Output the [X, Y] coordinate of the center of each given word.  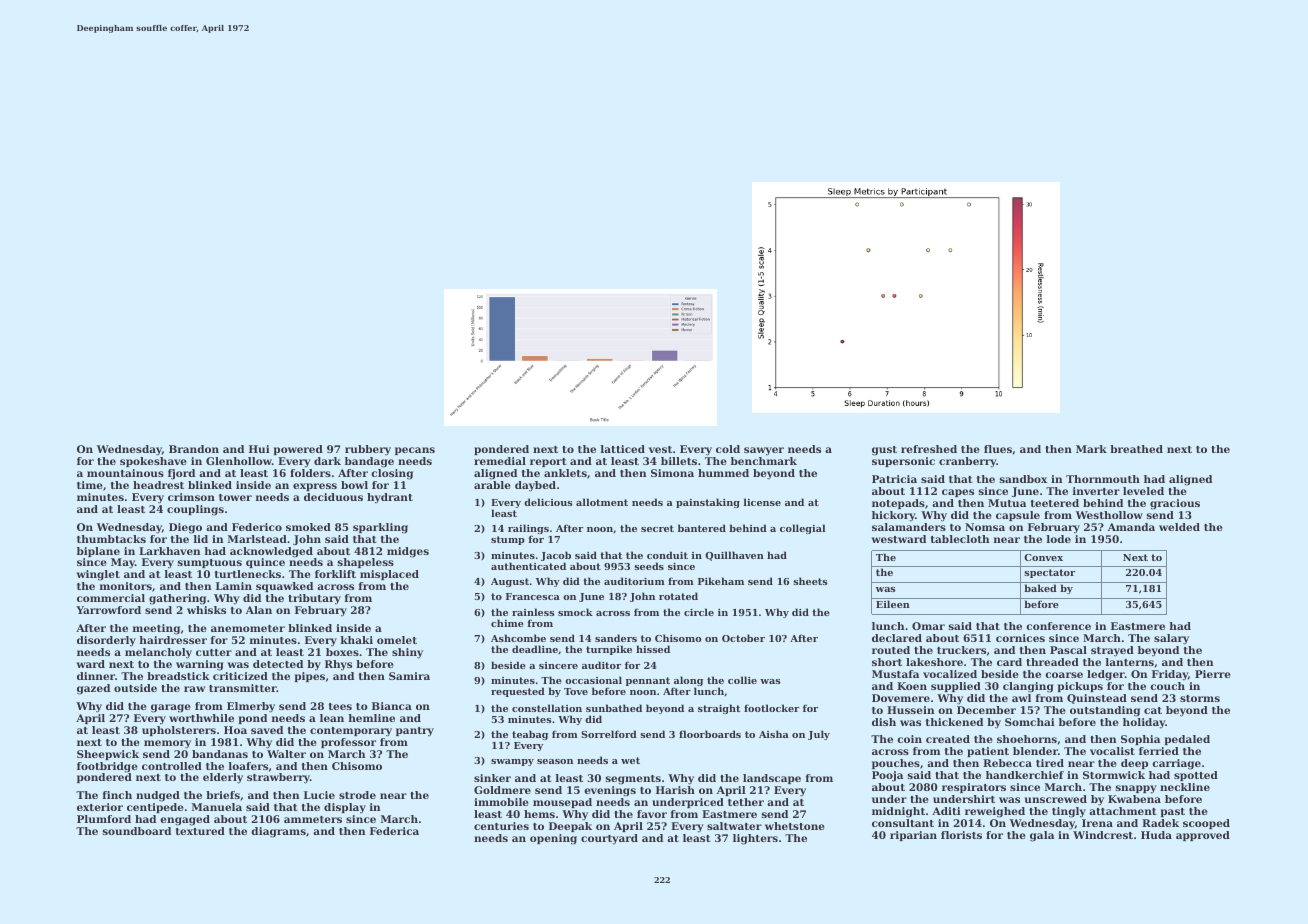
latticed [623, 449]
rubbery [368, 450]
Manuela [217, 807]
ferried [1159, 751]
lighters [755, 839]
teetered [1055, 503]
